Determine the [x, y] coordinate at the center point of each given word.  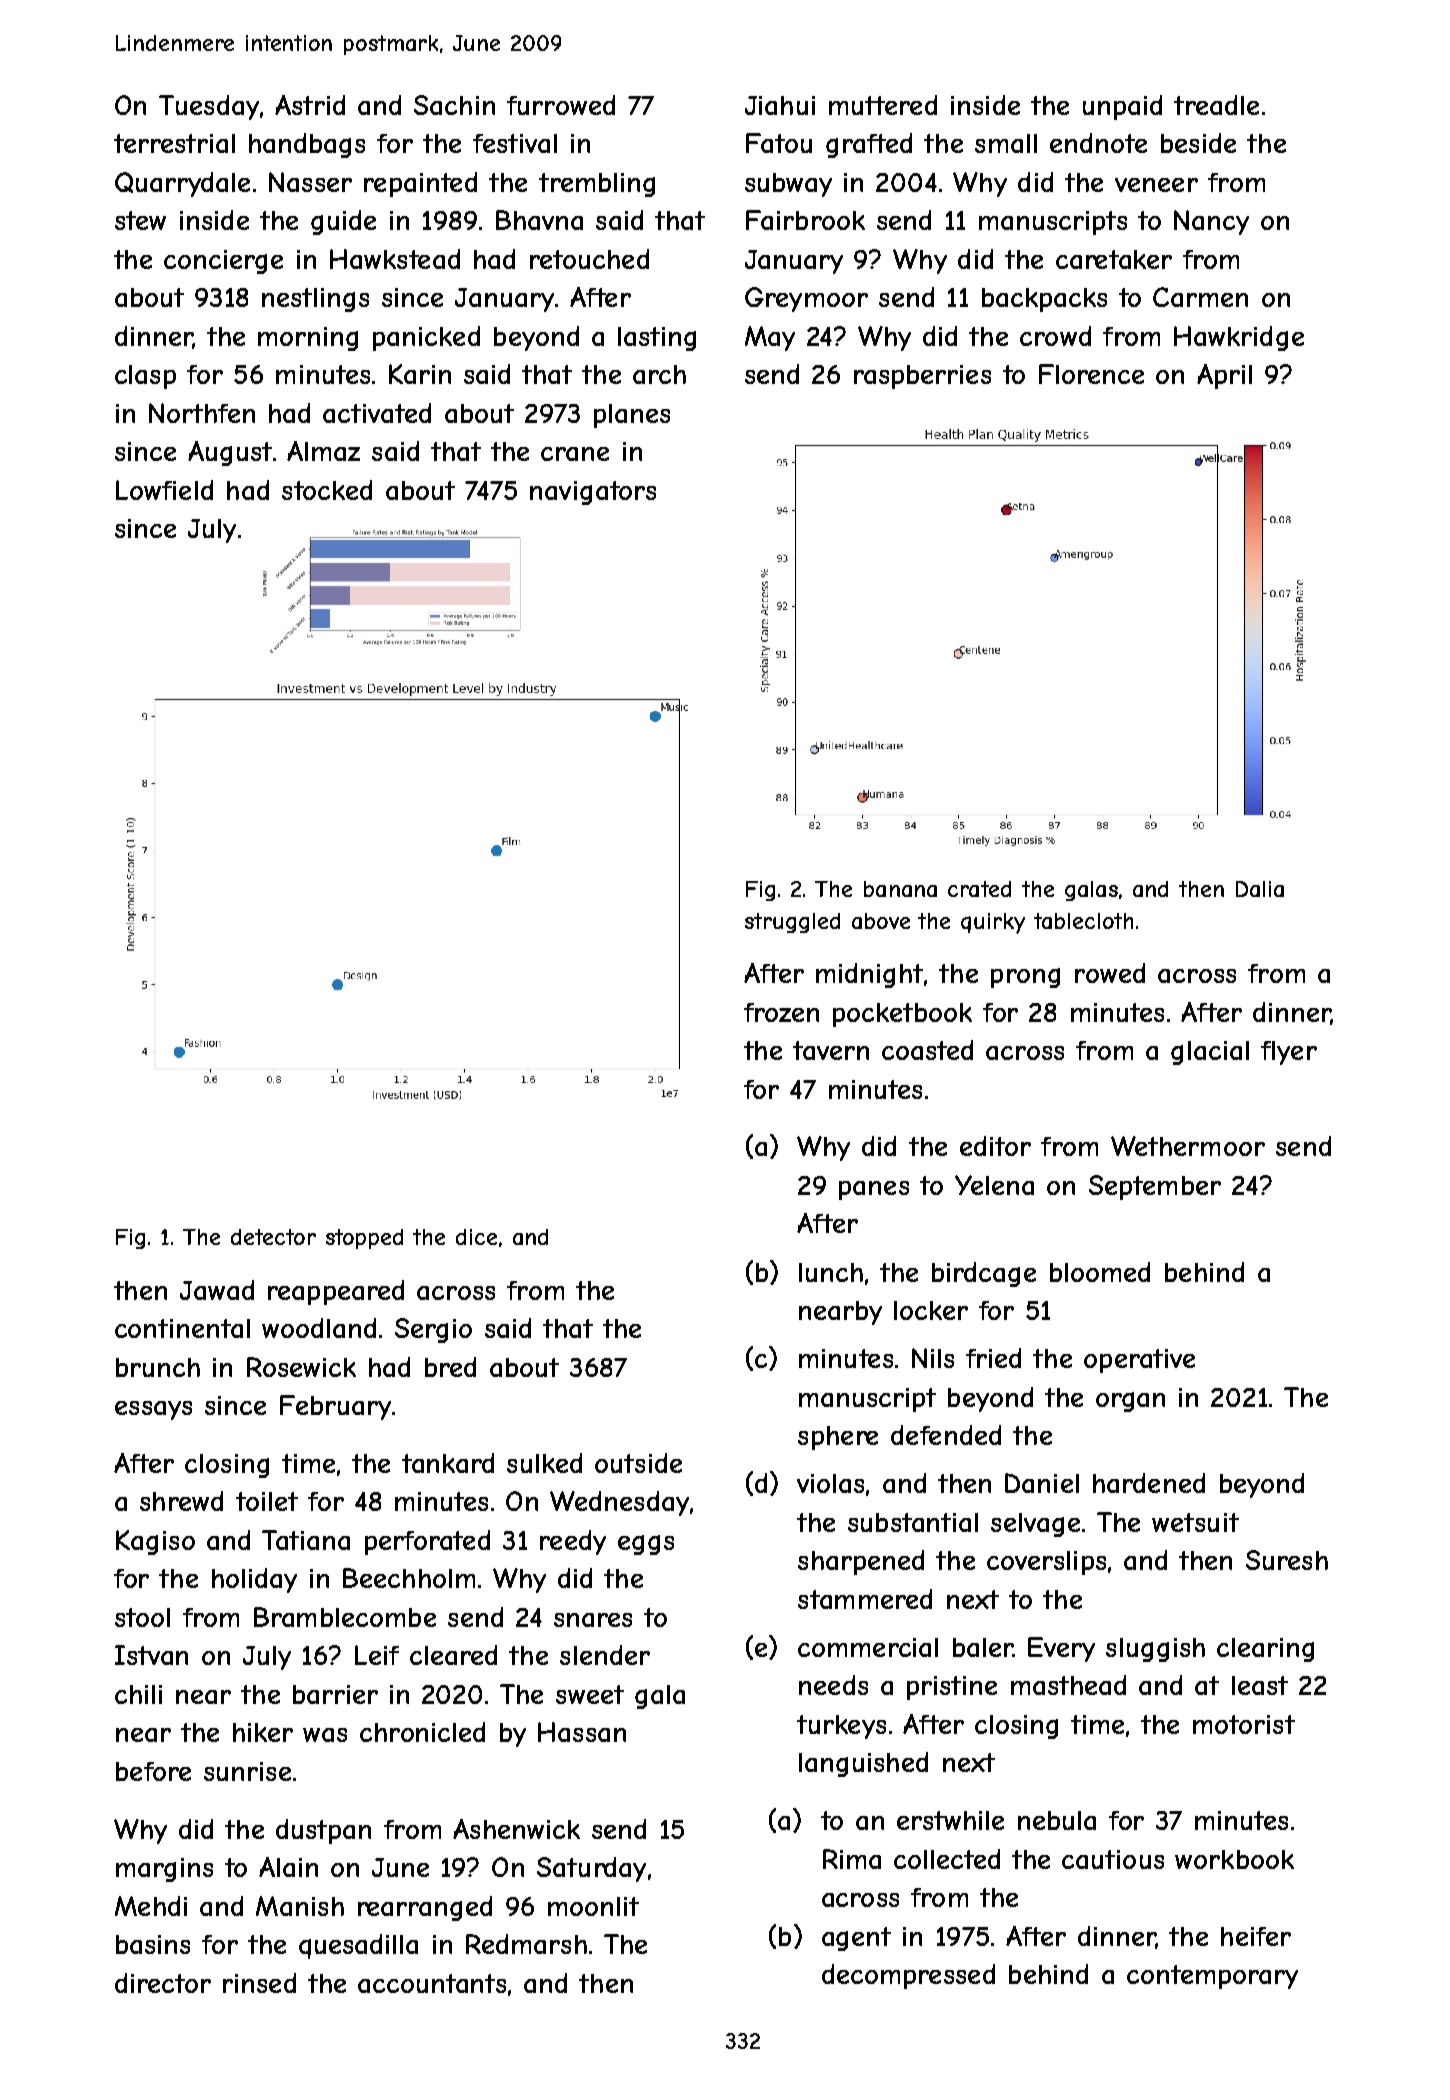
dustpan [323, 1831]
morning [308, 339]
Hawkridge [1239, 338]
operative [1139, 1361]
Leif [377, 1655]
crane [575, 454]
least [1260, 1685]
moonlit [593, 1906]
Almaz [323, 451]
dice [476, 1237]
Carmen [1200, 297]
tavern [831, 1050]
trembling [597, 185]
